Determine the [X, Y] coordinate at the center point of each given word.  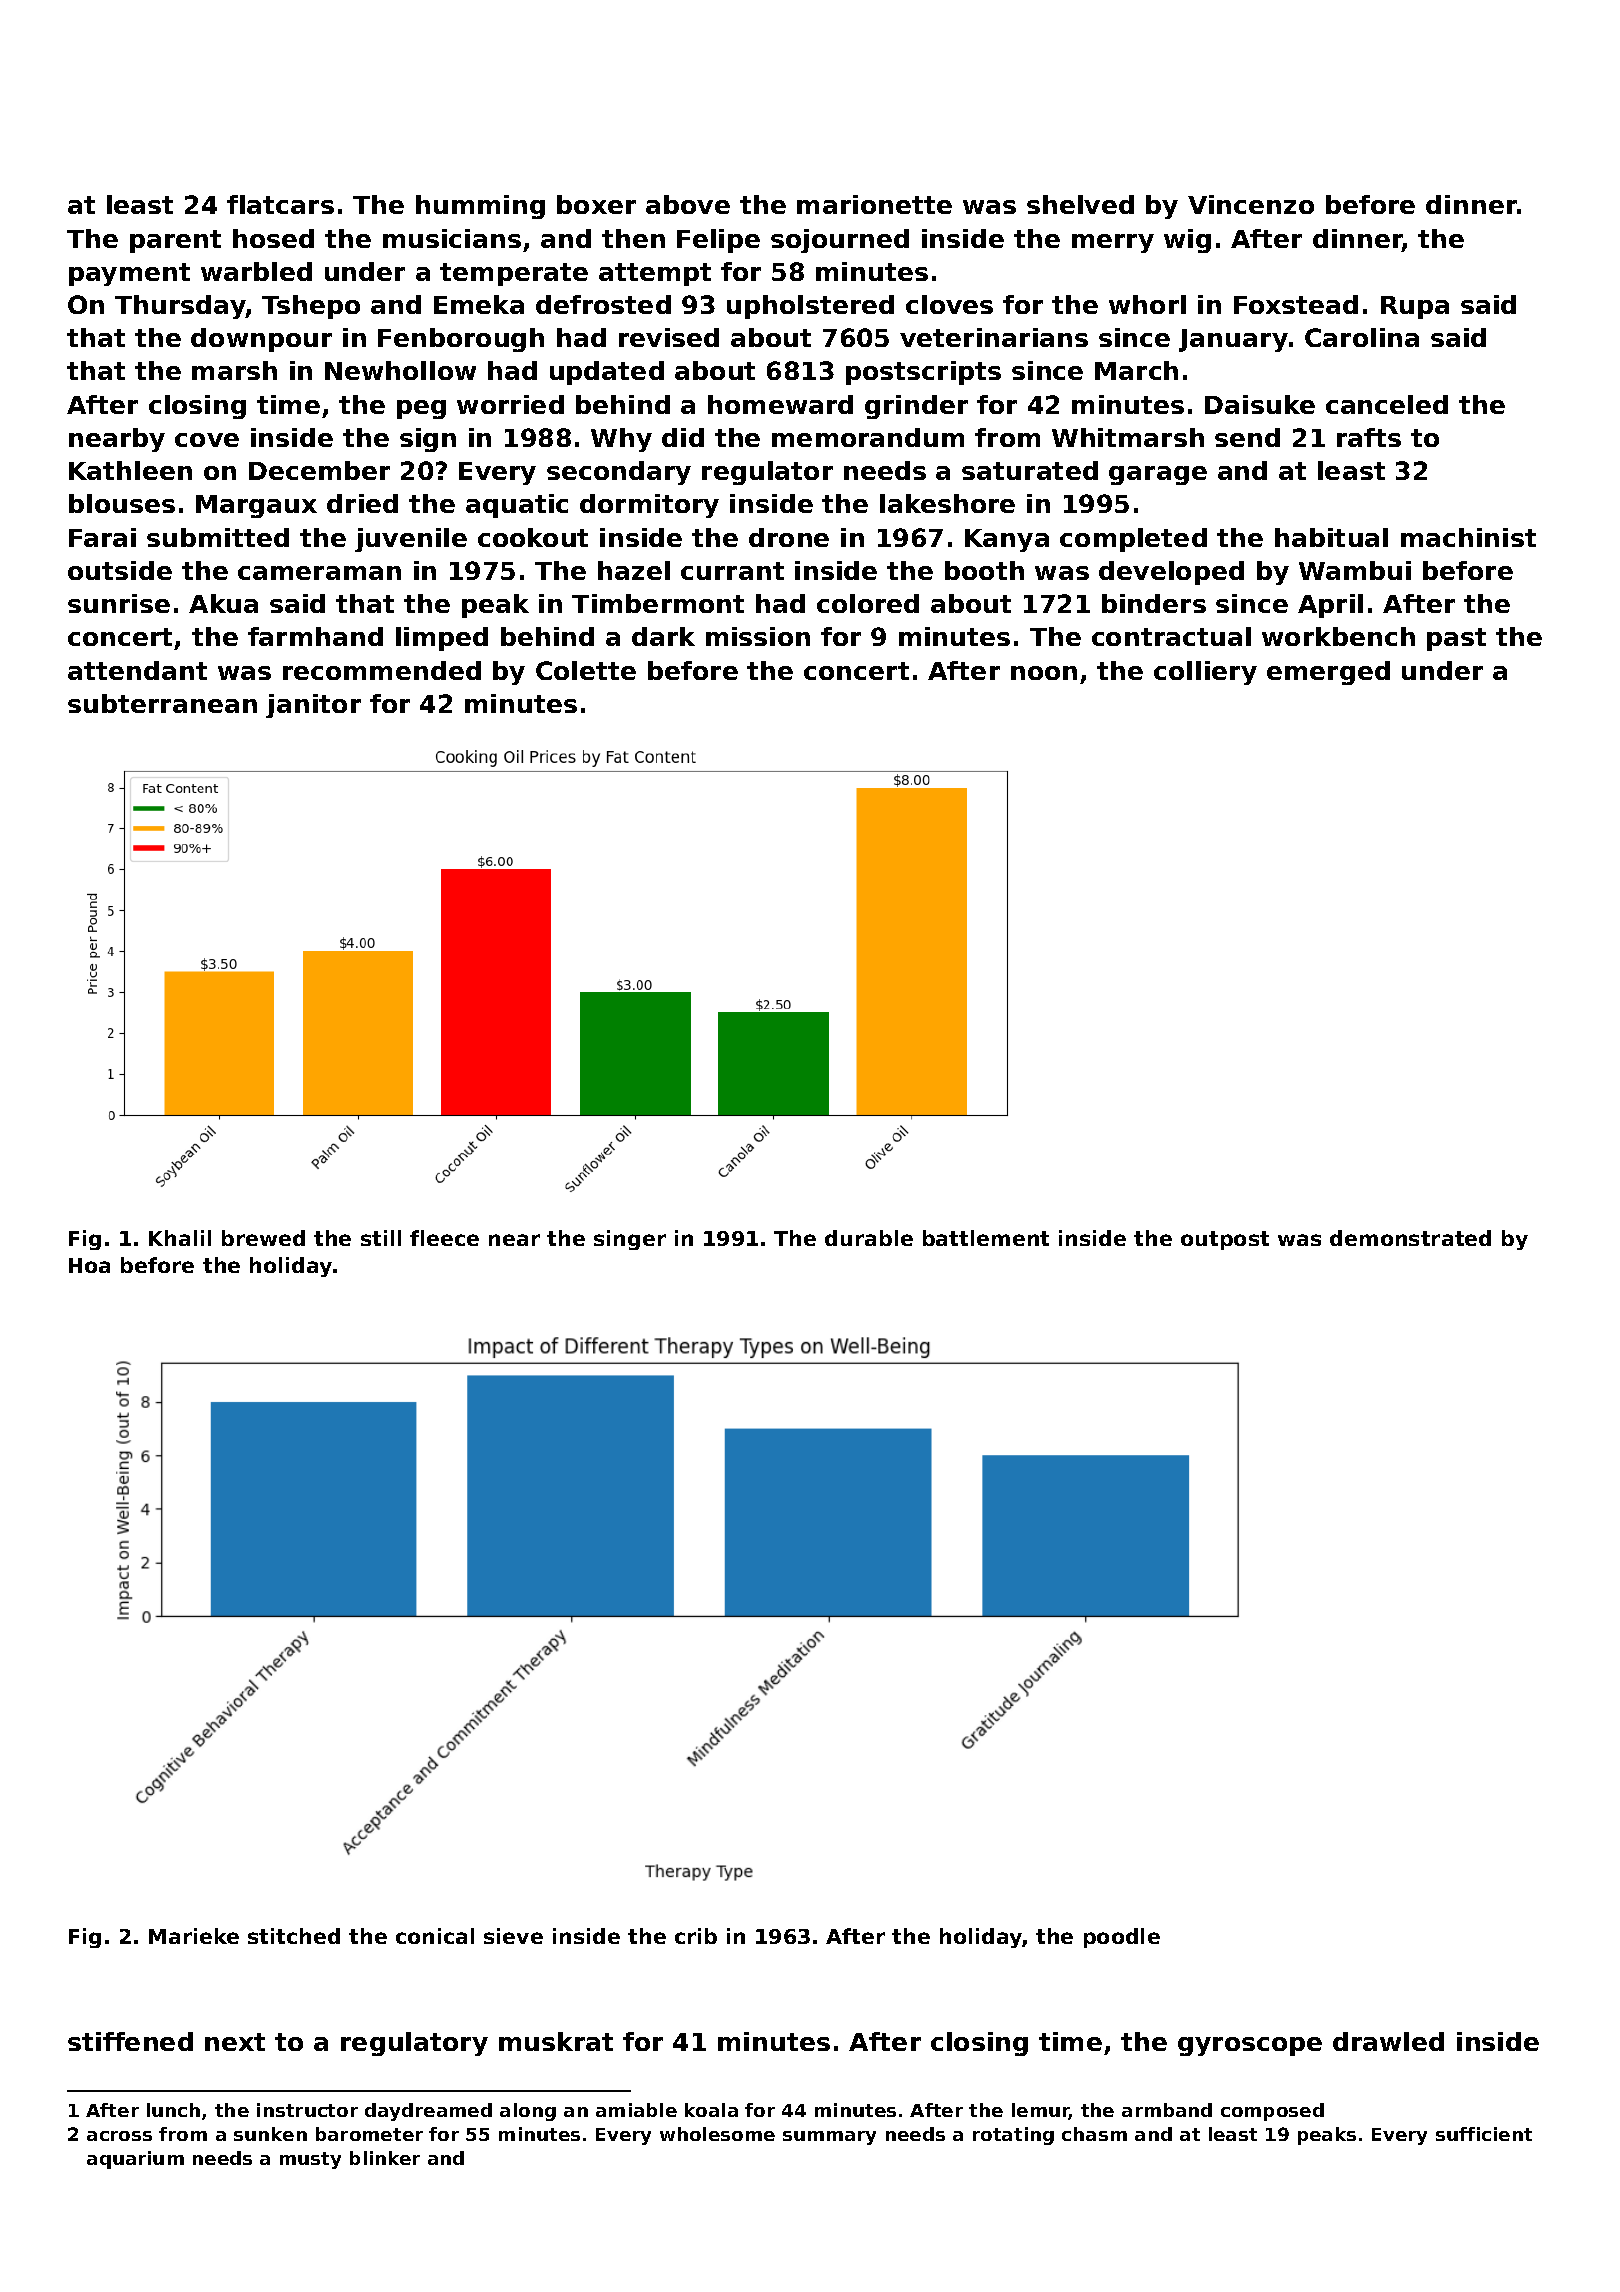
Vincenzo [1251, 204]
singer [630, 1240]
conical [435, 1936]
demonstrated [1410, 1238]
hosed [273, 238]
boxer [596, 204]
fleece [444, 1238]
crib [696, 1936]
